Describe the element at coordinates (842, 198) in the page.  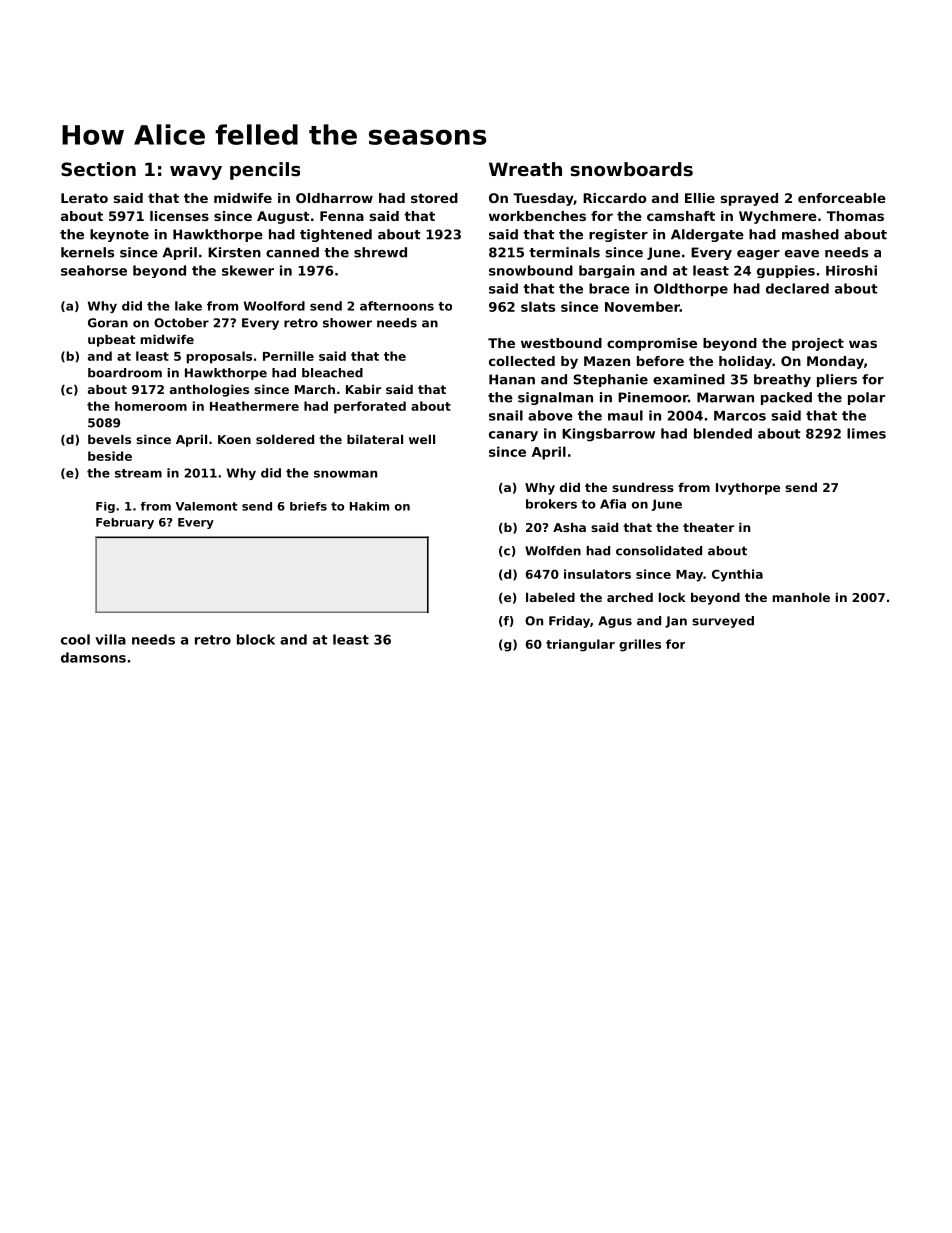
I see `enforceable` at that location.
